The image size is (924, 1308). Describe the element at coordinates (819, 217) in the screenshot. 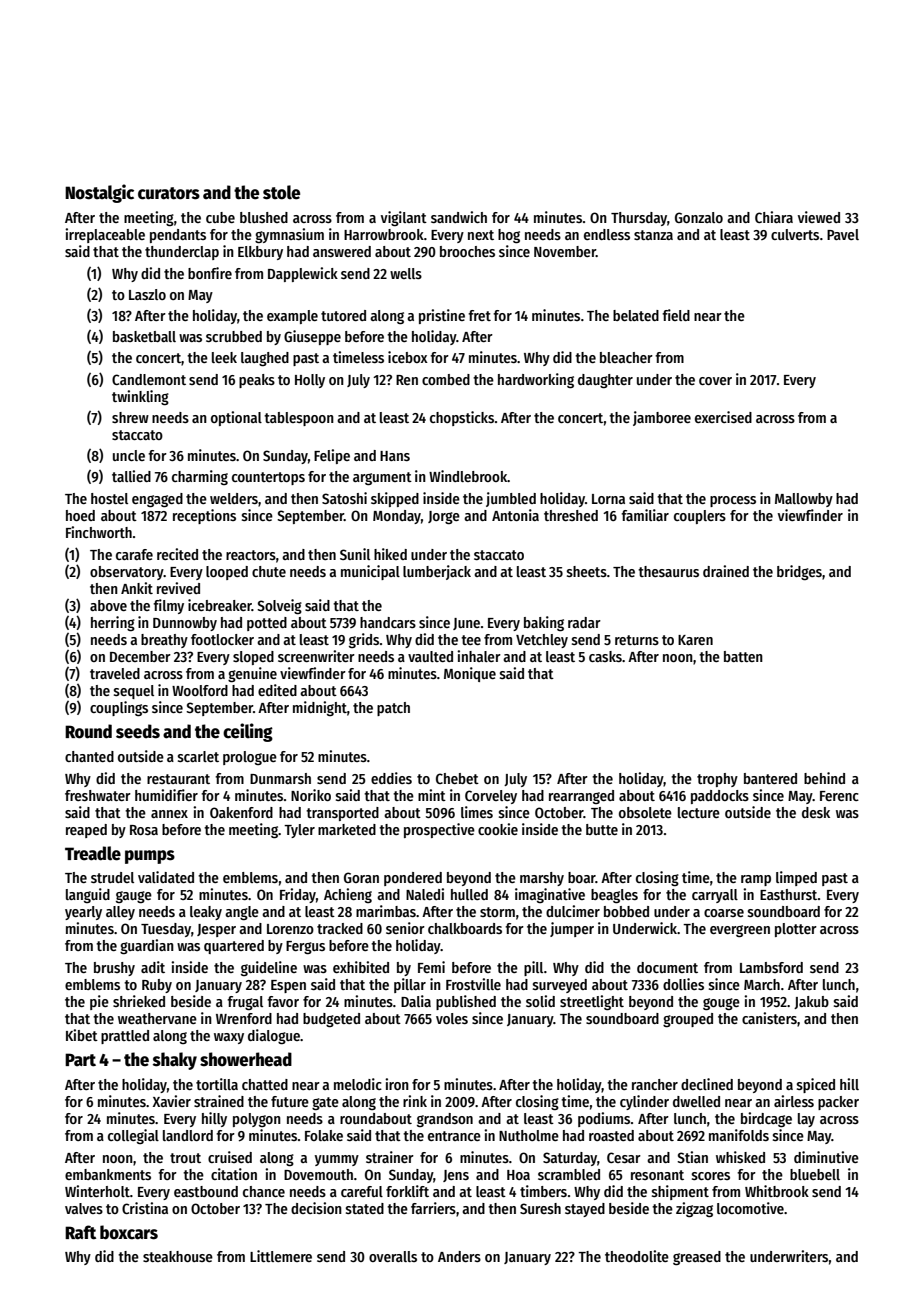

I see `viewed` at that location.
